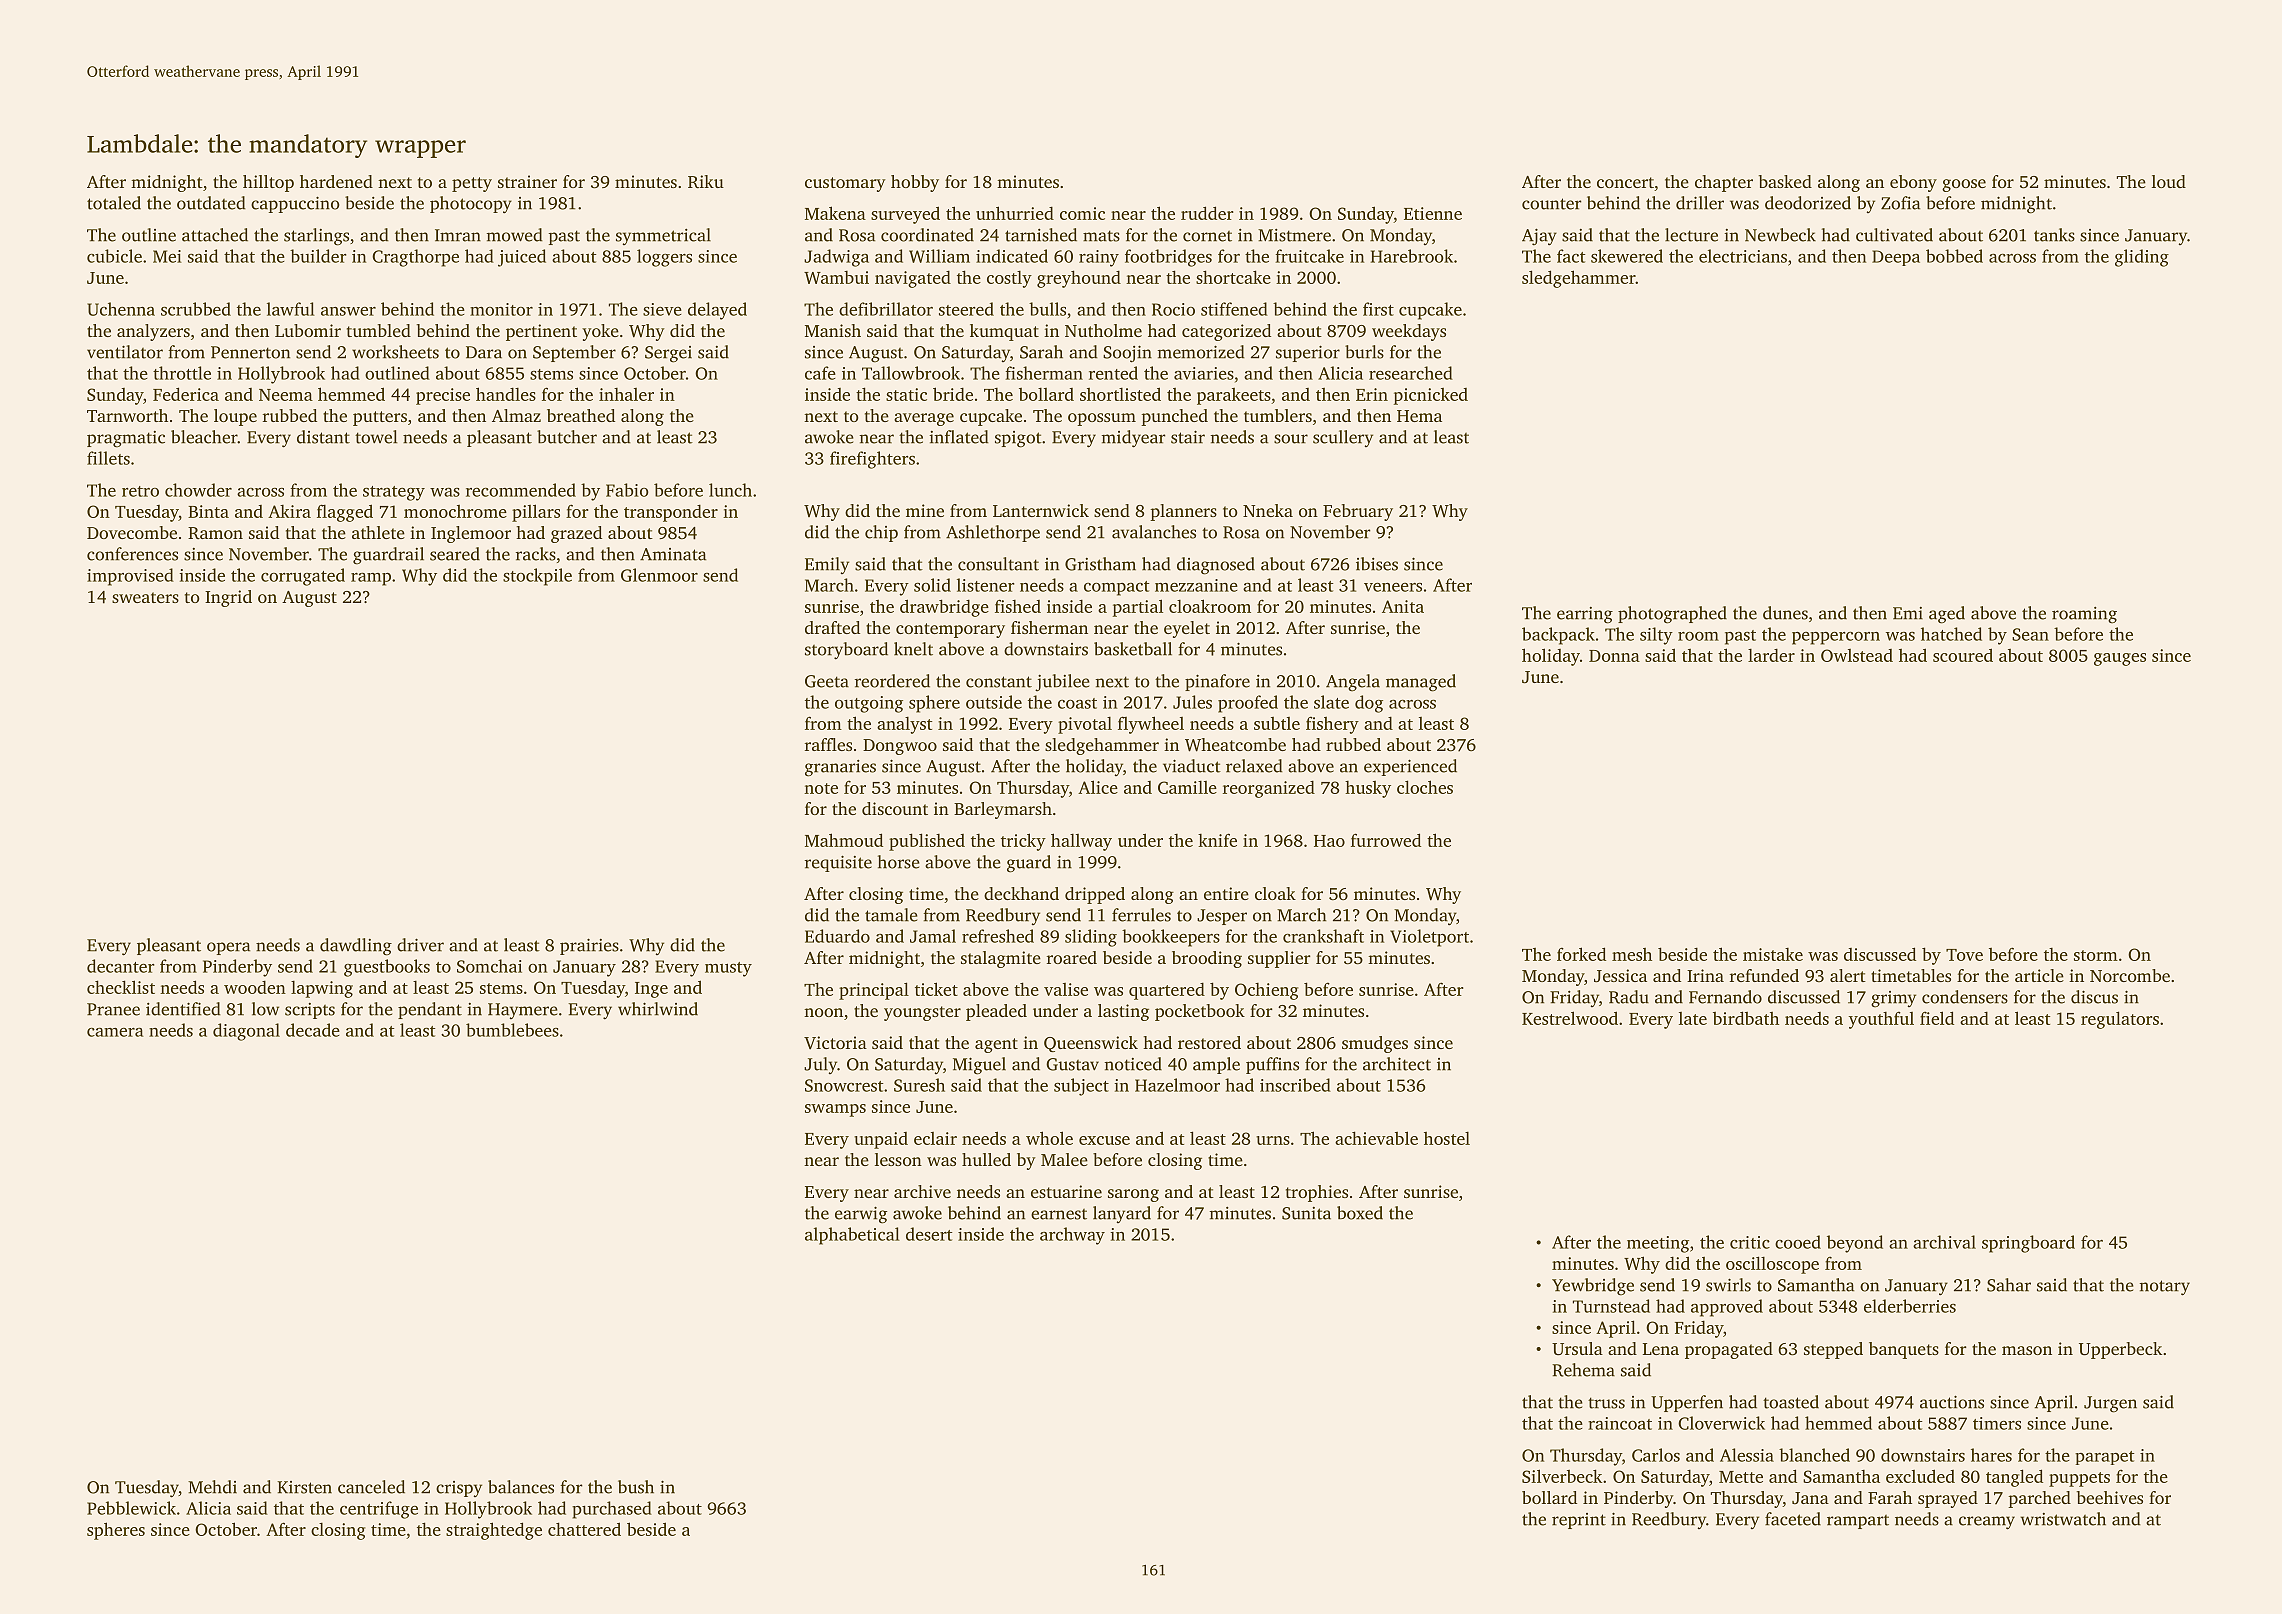  I want to click on roaming, so click(2084, 615).
